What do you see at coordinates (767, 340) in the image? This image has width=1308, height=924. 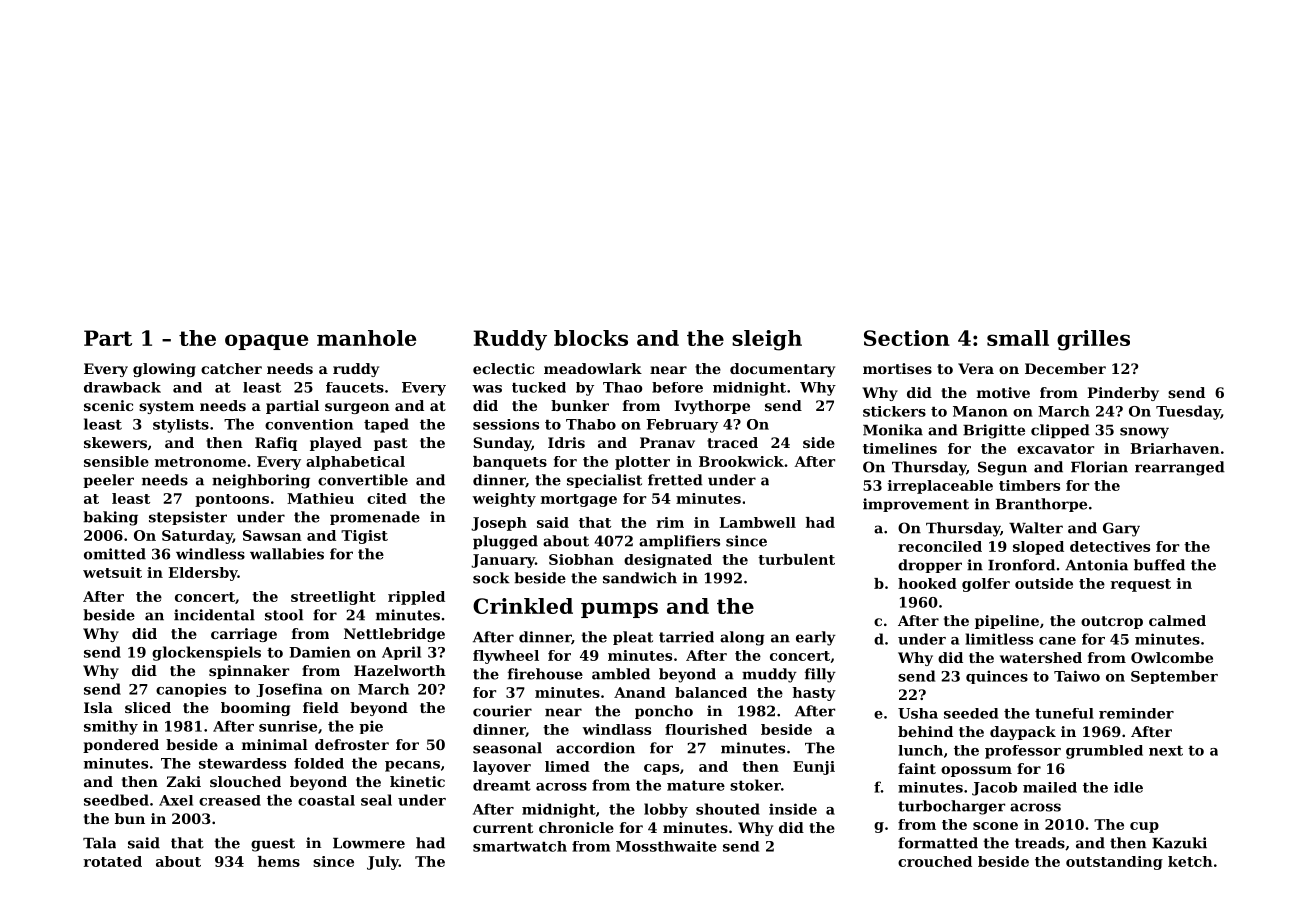 I see `sleigh` at bounding box center [767, 340].
